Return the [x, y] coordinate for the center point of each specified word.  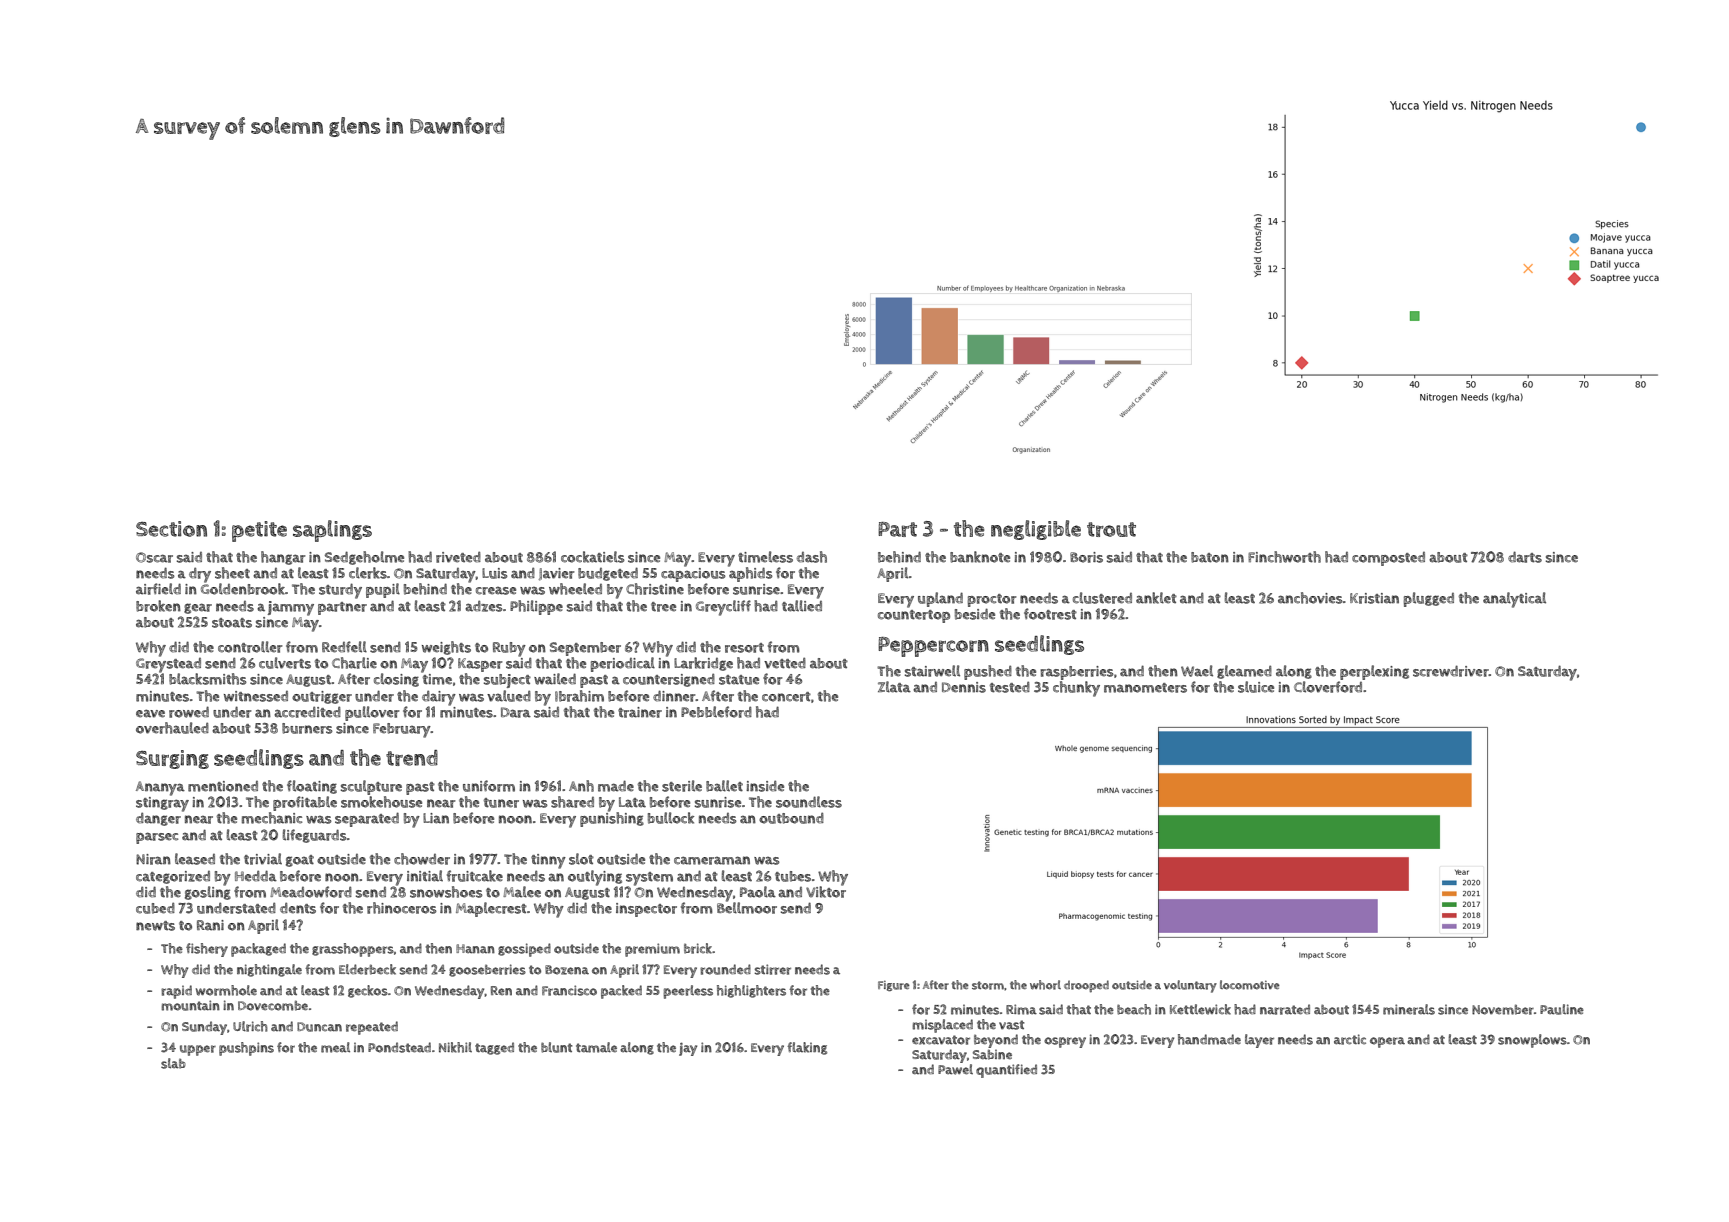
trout [1111, 529]
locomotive [1250, 985]
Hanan [475, 949]
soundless [809, 802]
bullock [671, 818]
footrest [1050, 614]
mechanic [272, 818]
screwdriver [1451, 671]
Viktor [826, 892]
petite [259, 531]
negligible [1036, 530]
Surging [172, 759]
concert [786, 697]
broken [158, 606]
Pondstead [399, 1047]
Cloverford [1328, 687]
